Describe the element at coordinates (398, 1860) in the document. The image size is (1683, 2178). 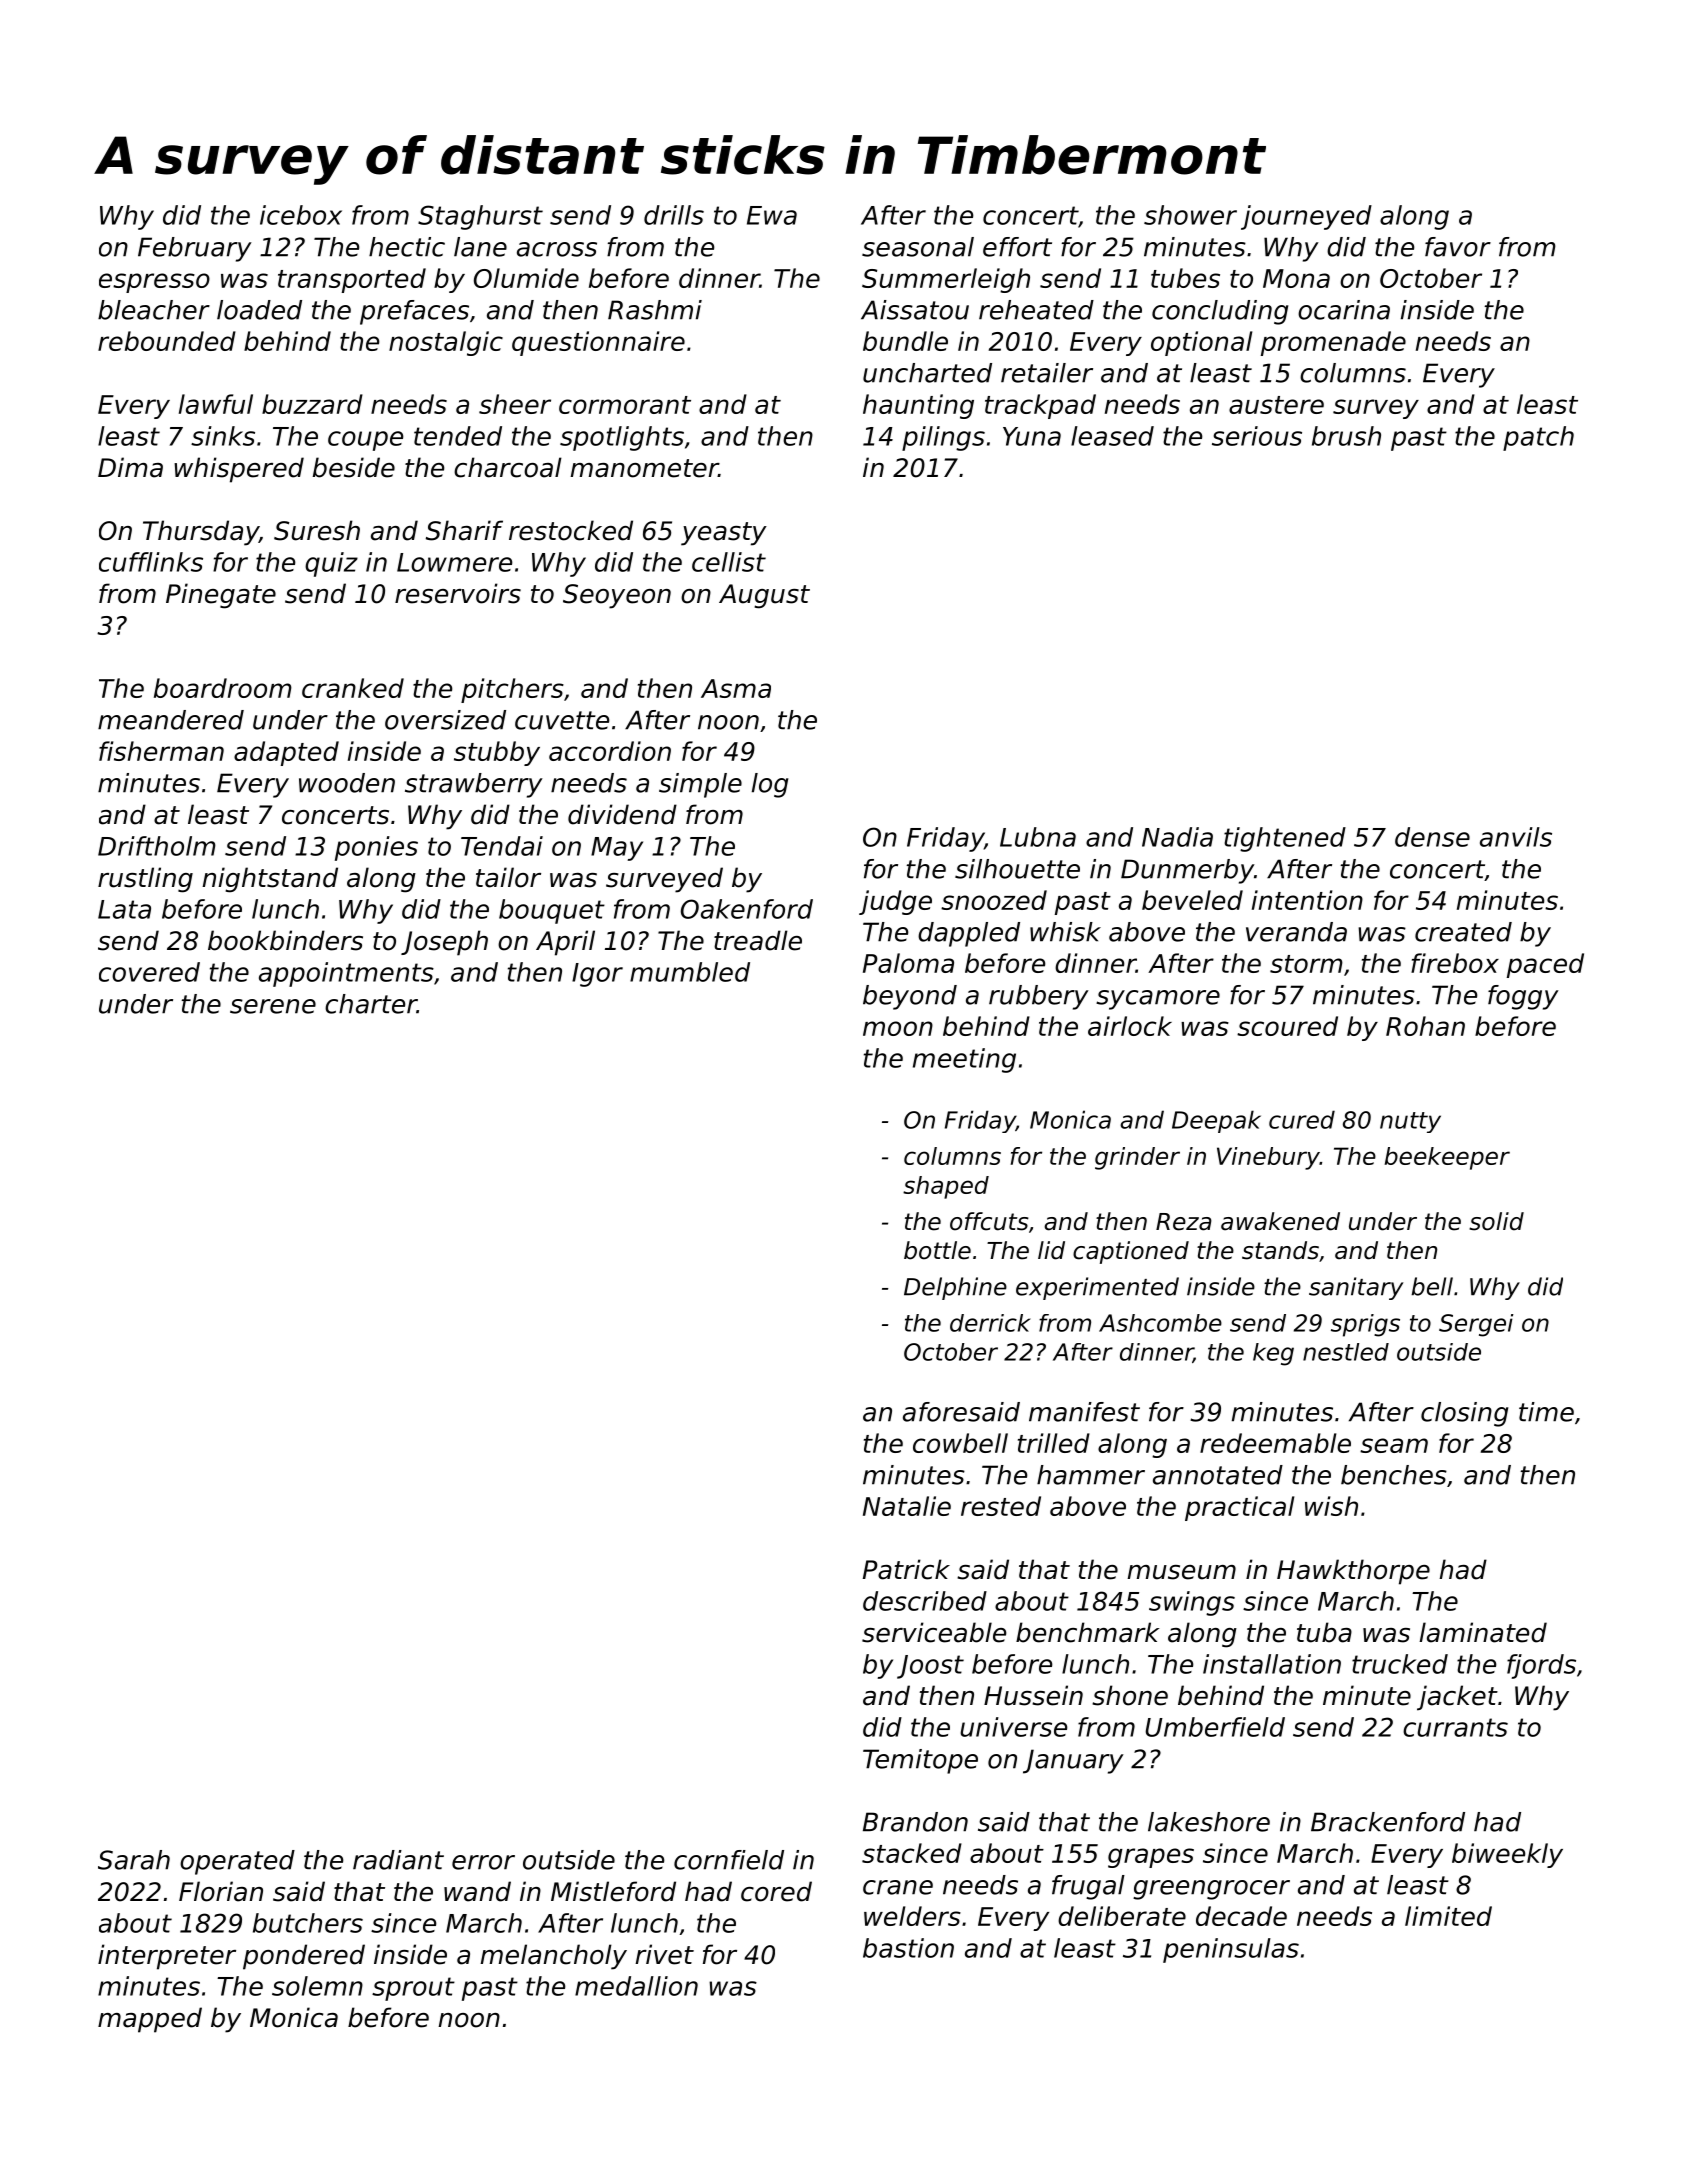
I see `radiant` at that location.
